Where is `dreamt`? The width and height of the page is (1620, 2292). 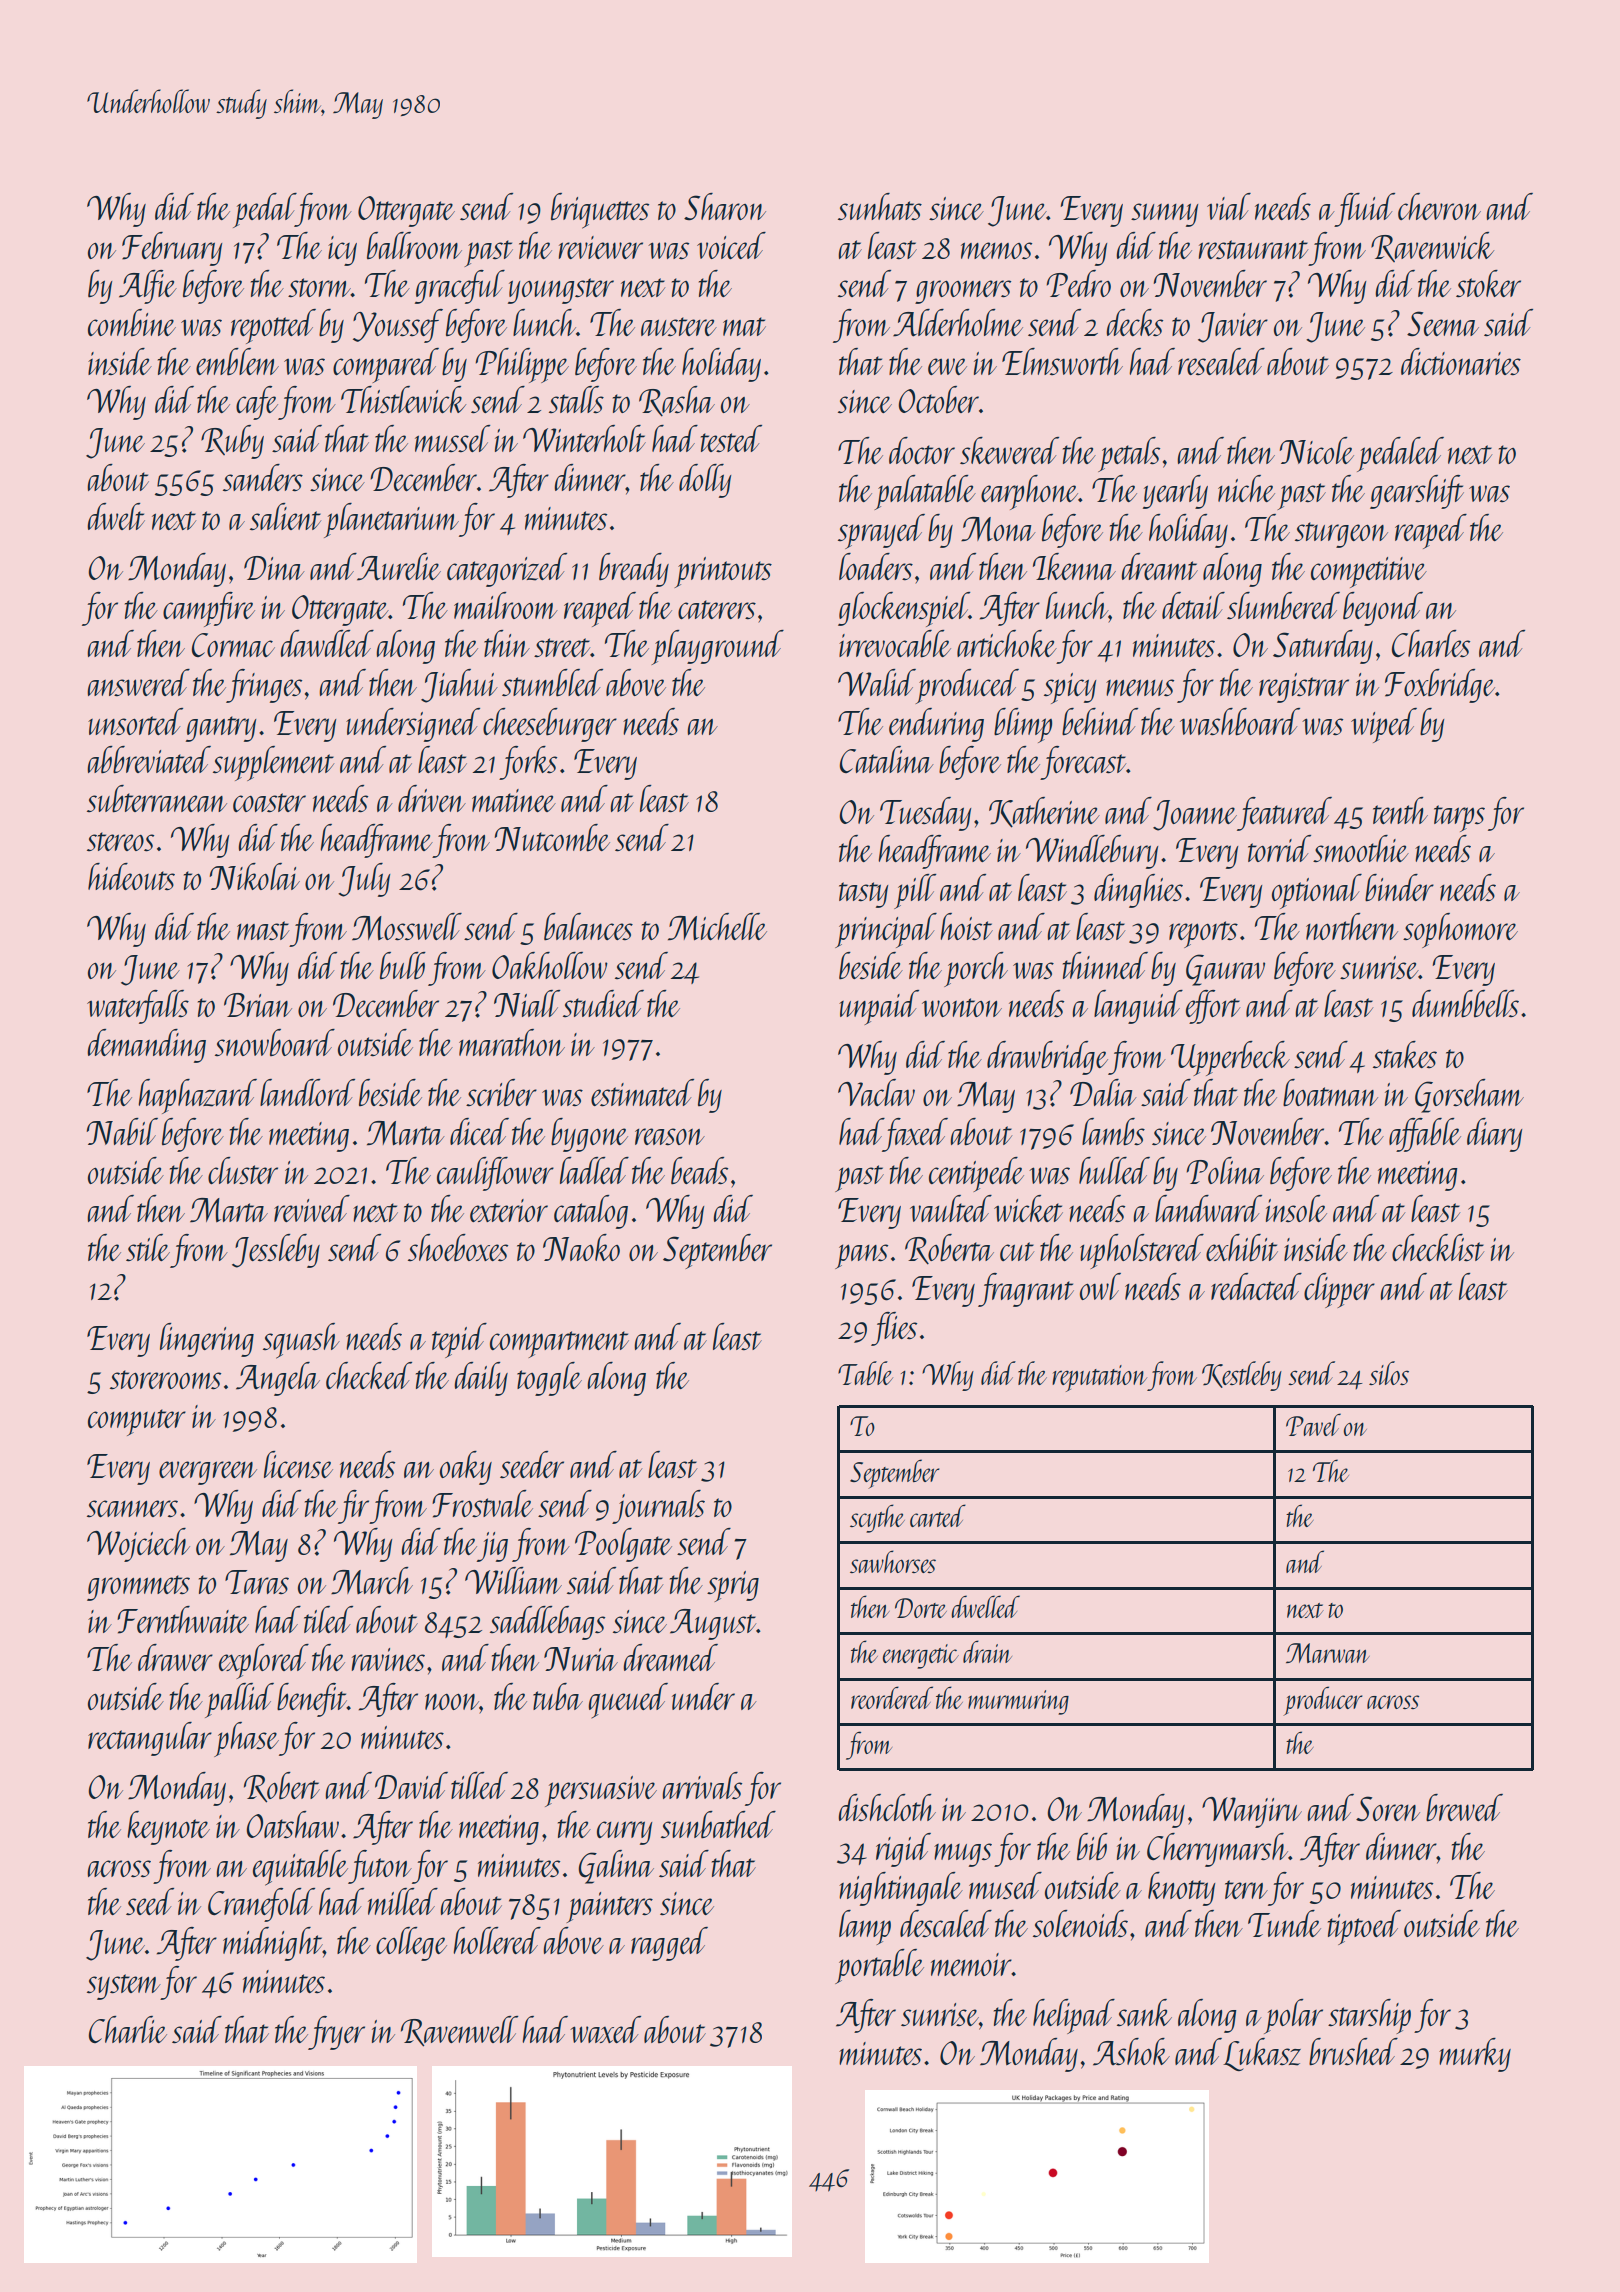
dreamt is located at coordinates (1160, 566).
